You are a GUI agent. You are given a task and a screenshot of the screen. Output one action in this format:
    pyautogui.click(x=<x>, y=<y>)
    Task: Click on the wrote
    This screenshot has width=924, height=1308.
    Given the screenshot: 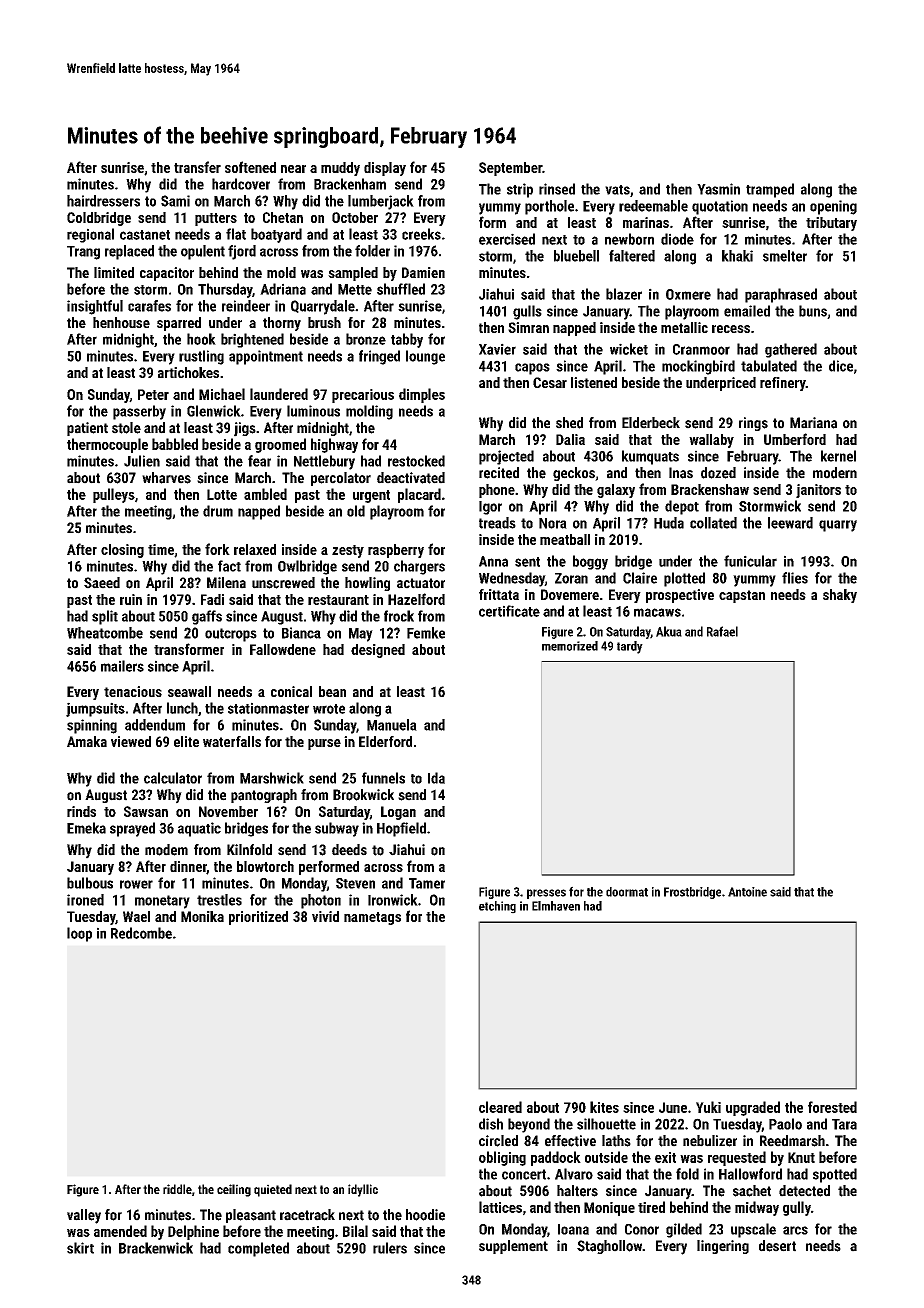 What is the action you would take?
    pyautogui.click(x=329, y=709)
